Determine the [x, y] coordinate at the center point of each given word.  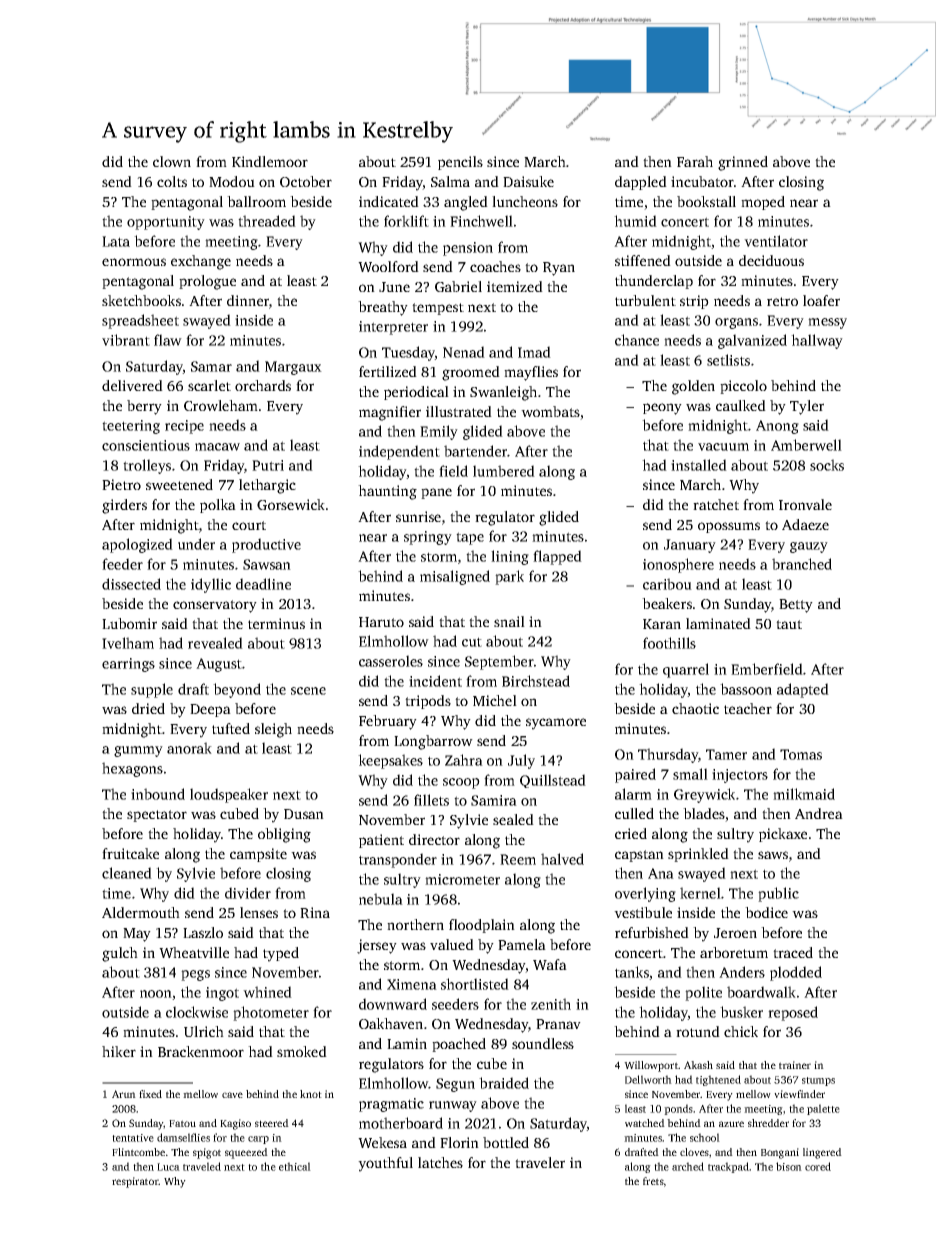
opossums [729, 527]
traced [793, 952]
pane [436, 493]
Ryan [559, 269]
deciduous [771, 260]
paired [635, 775]
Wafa [550, 964]
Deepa [210, 710]
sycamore [556, 724]
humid [635, 221]
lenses [259, 912]
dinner [248, 300]
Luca [168, 1167]
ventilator [776, 241]
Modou [232, 181]
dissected [131, 584]
